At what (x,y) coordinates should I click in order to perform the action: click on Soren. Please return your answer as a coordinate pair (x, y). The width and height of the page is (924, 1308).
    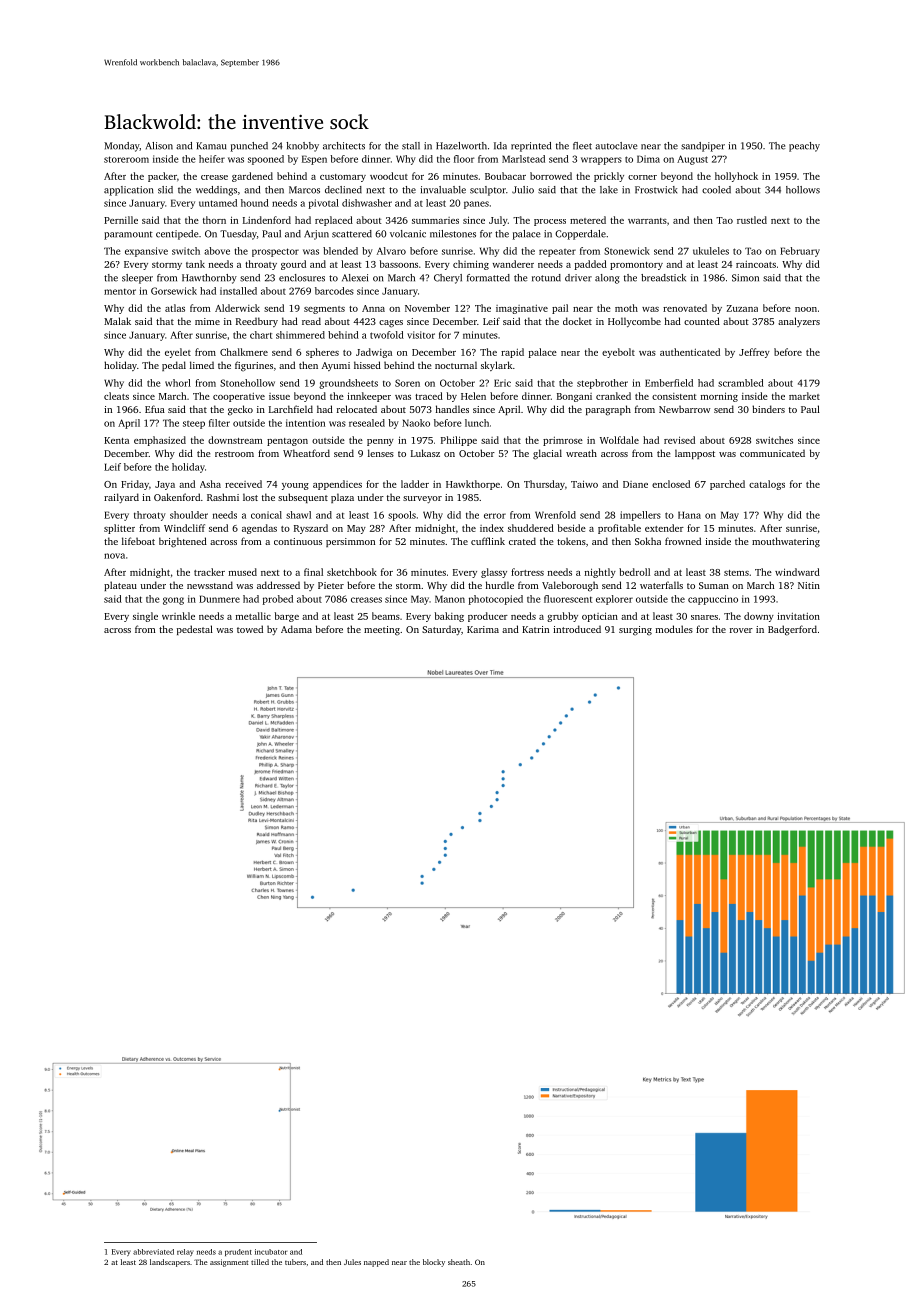
    Looking at the image, I should click on (407, 383).
